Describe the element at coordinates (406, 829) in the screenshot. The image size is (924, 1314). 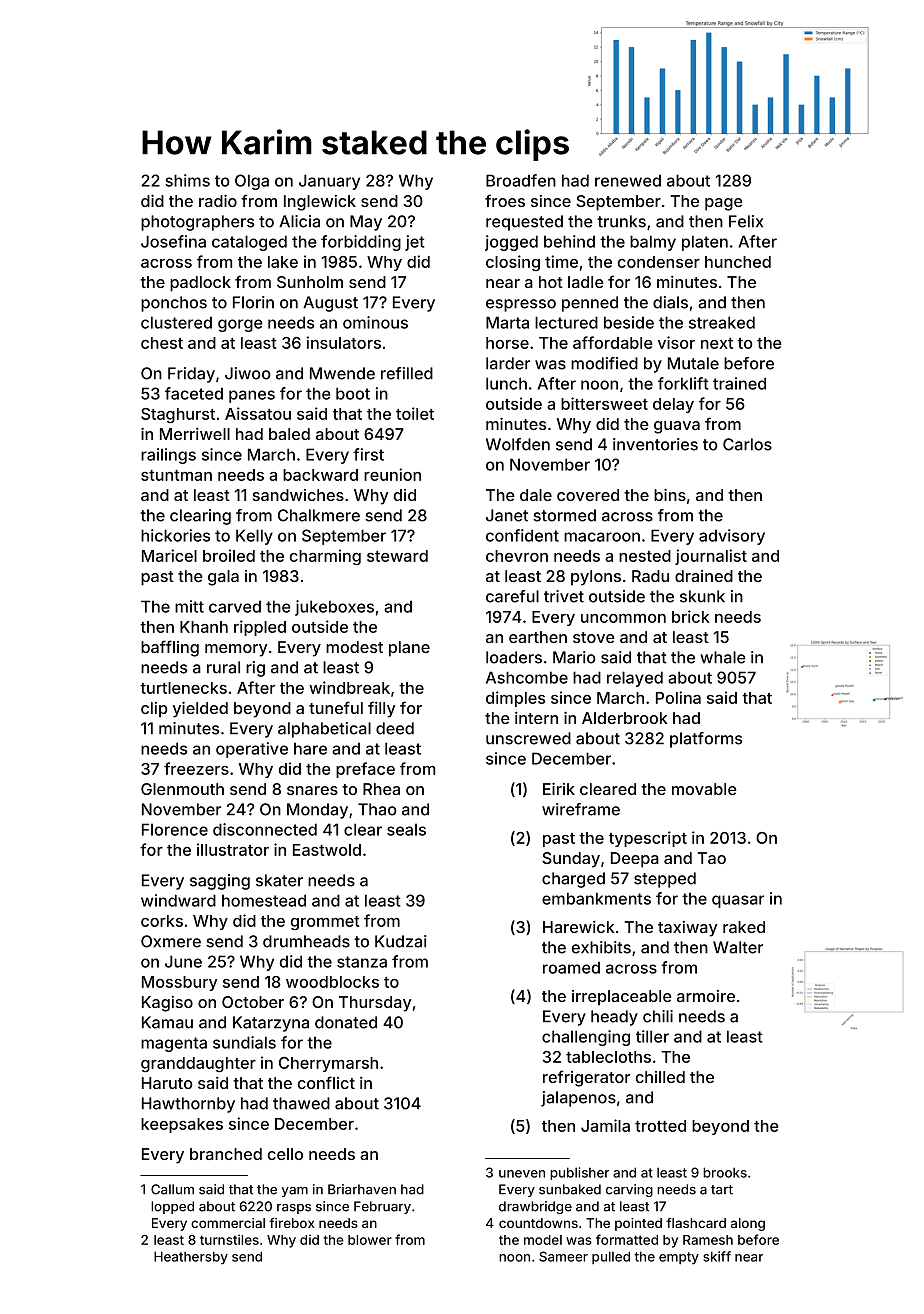
I see `seals` at that location.
